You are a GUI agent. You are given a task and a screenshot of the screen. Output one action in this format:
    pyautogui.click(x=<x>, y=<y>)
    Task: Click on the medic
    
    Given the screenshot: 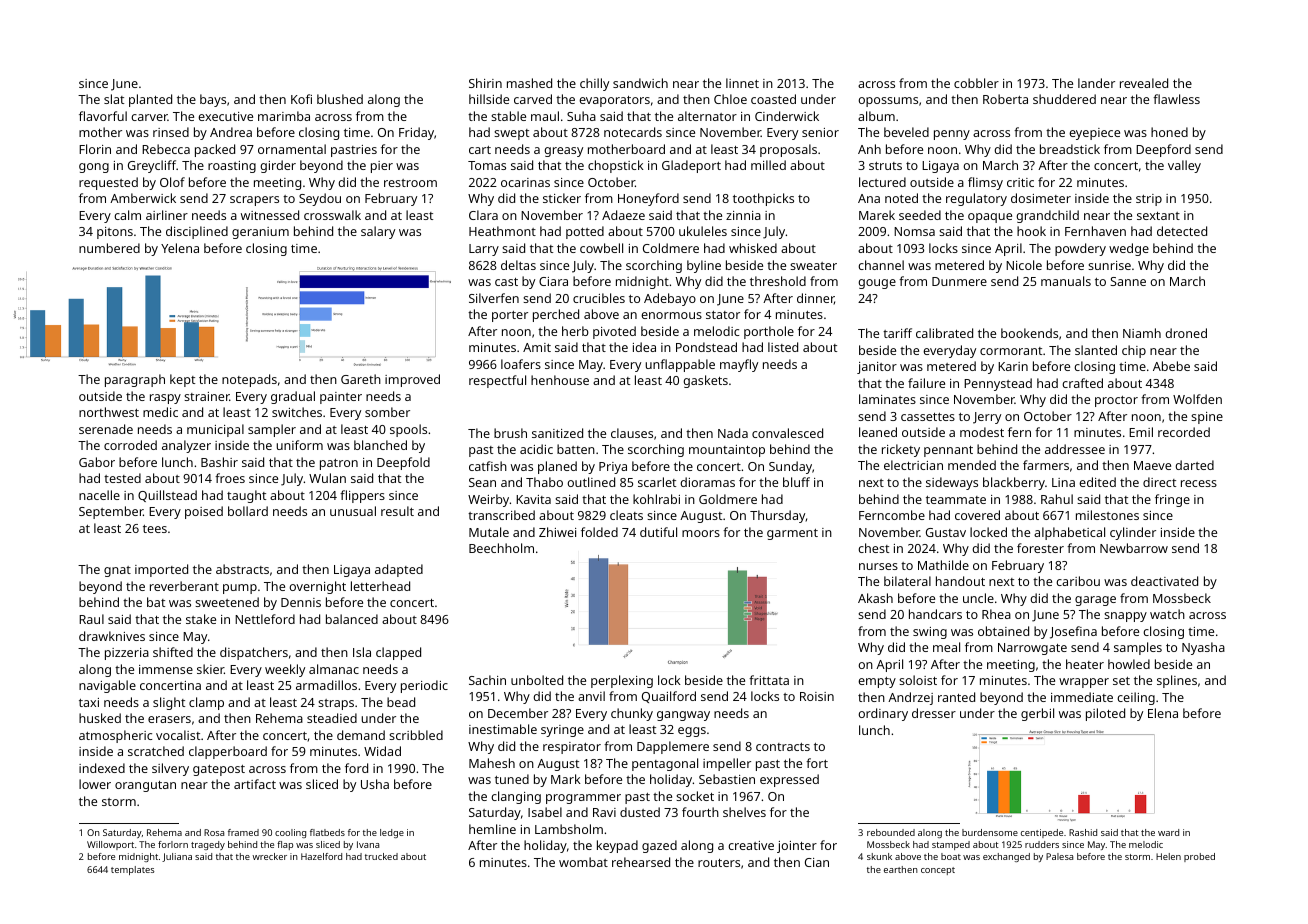 What is the action you would take?
    pyautogui.click(x=160, y=412)
